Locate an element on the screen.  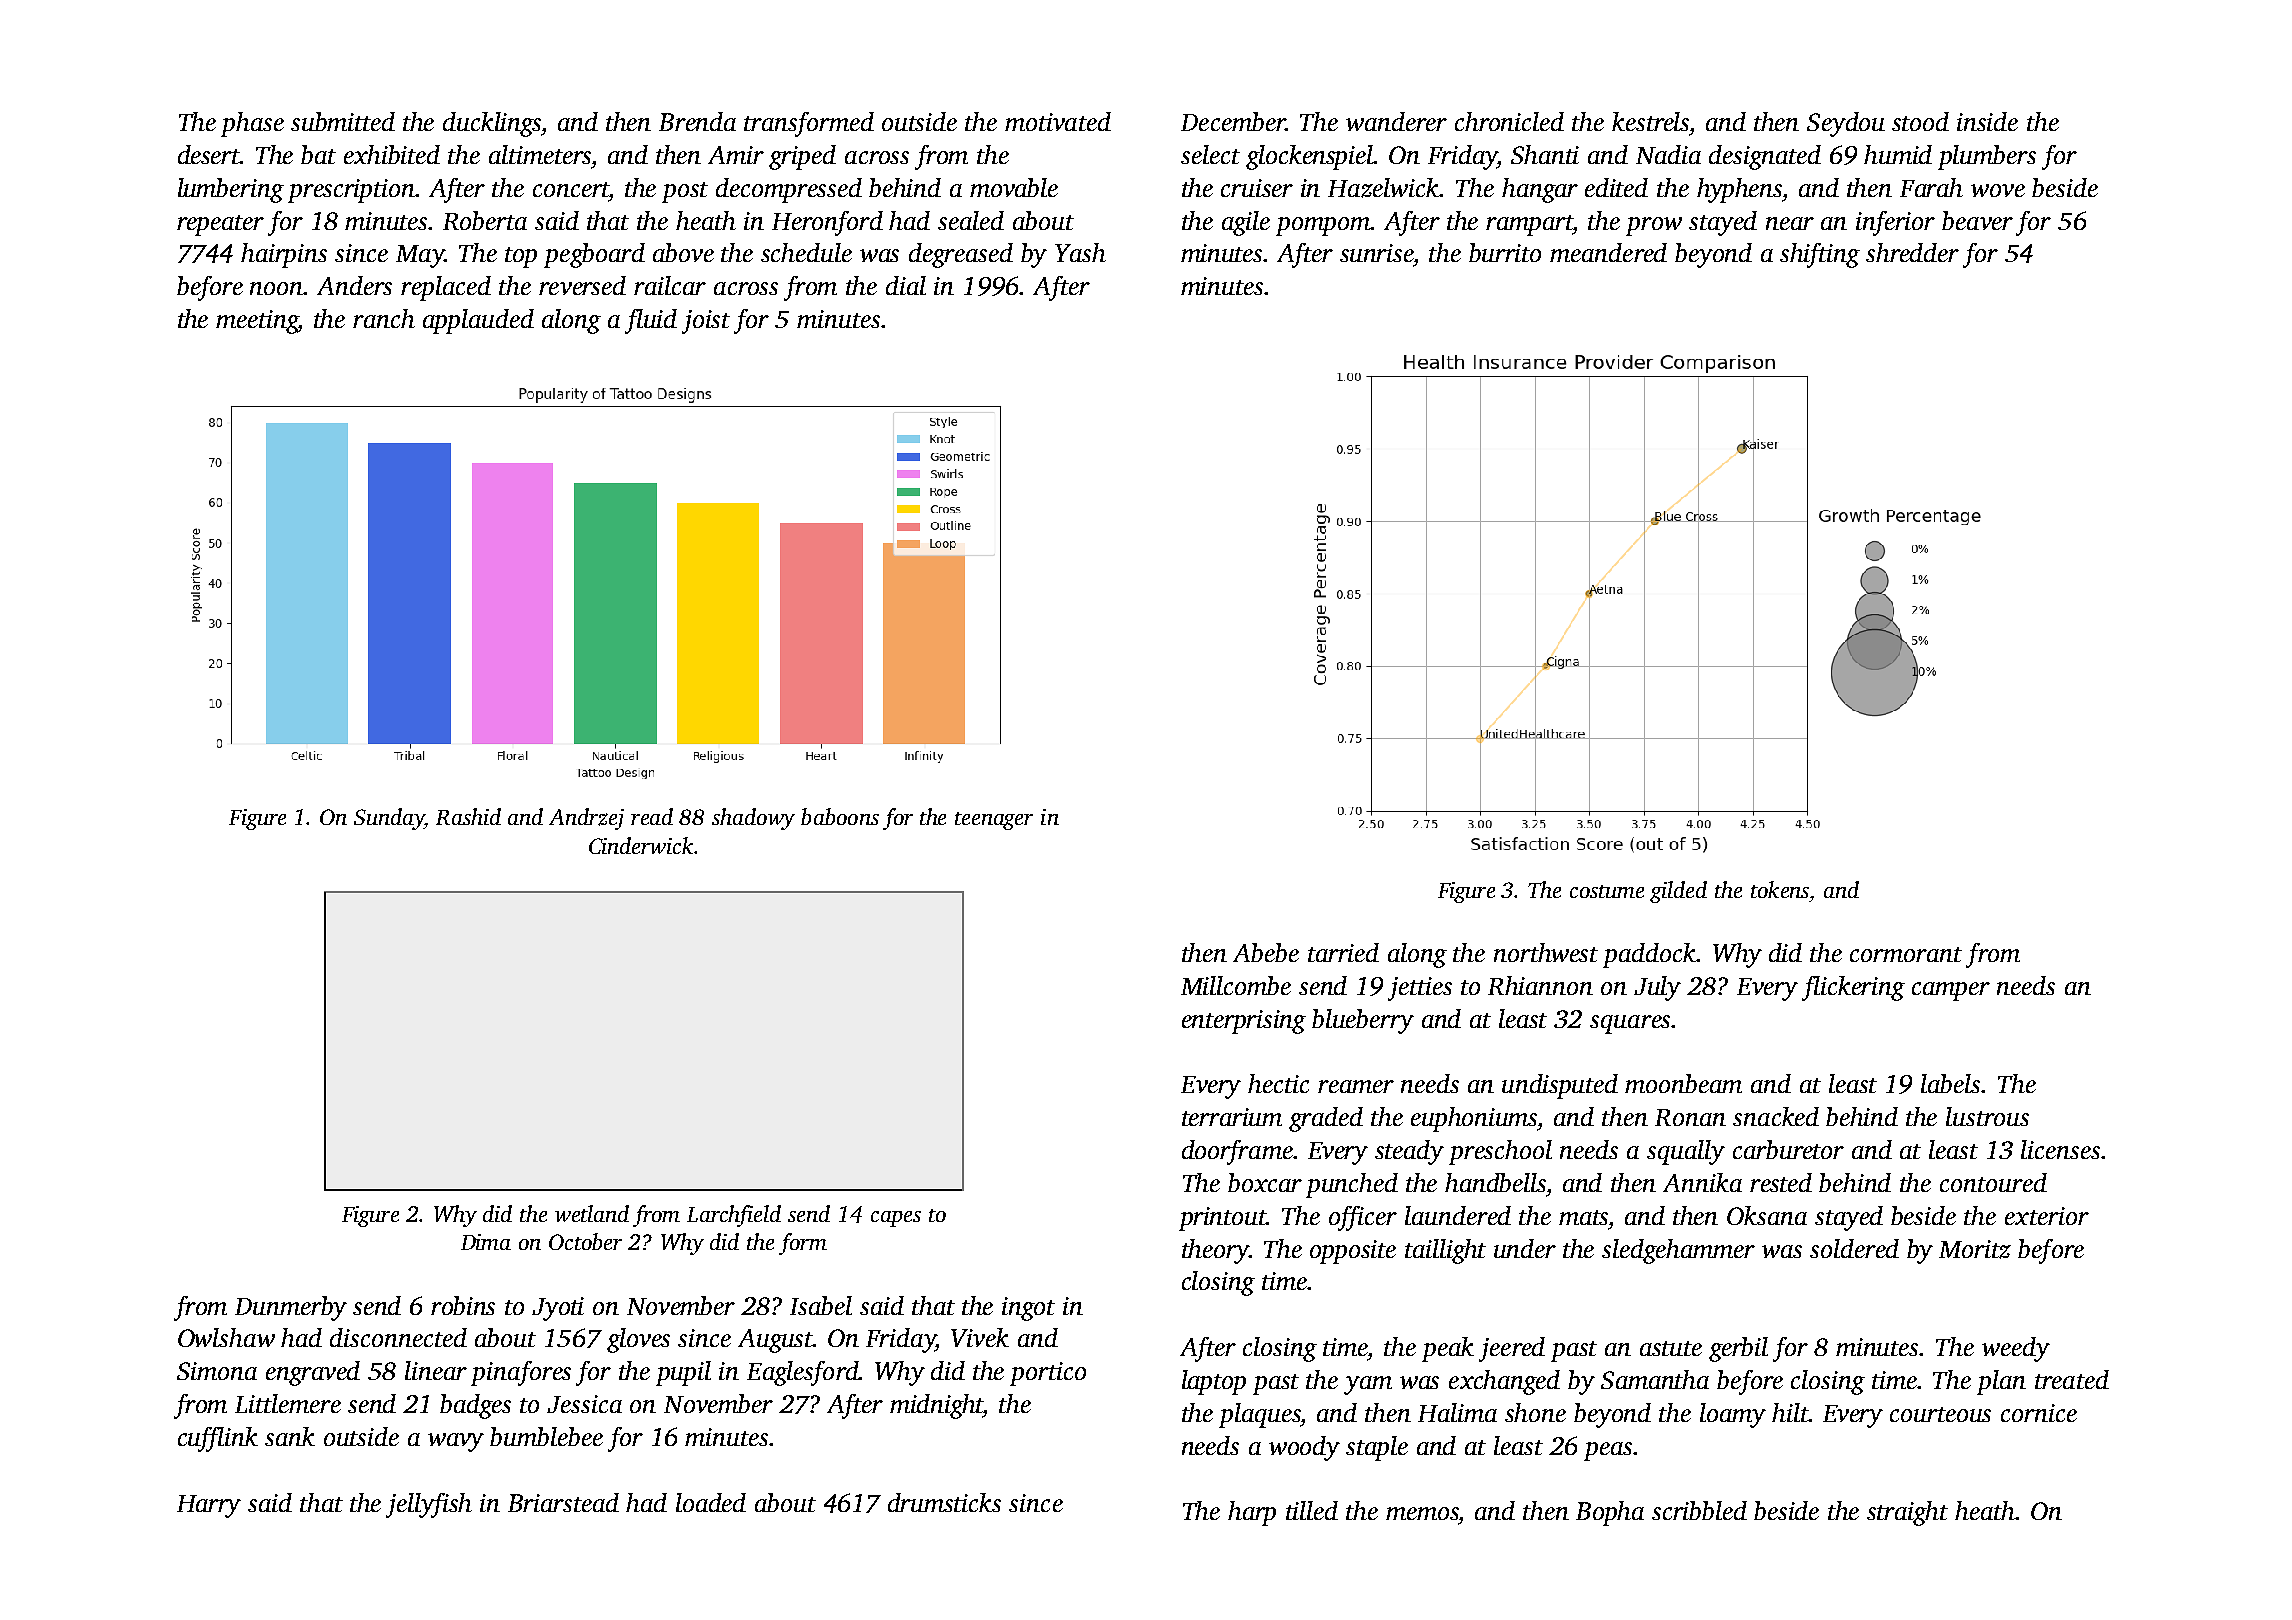
tokens is located at coordinates (1780, 889).
